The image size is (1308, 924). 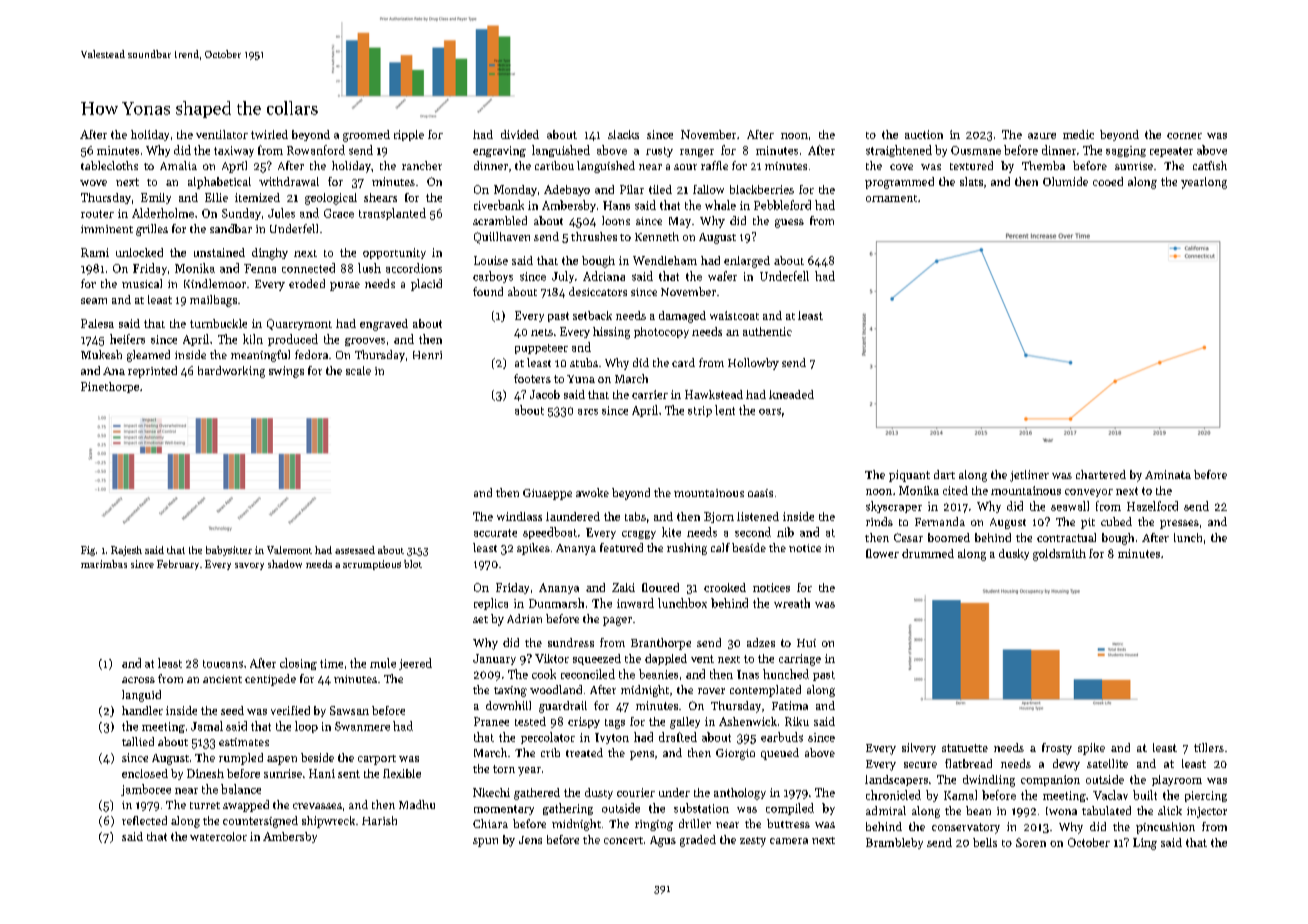 What do you see at coordinates (1065, 181) in the screenshot?
I see `Olumide` at bounding box center [1065, 181].
